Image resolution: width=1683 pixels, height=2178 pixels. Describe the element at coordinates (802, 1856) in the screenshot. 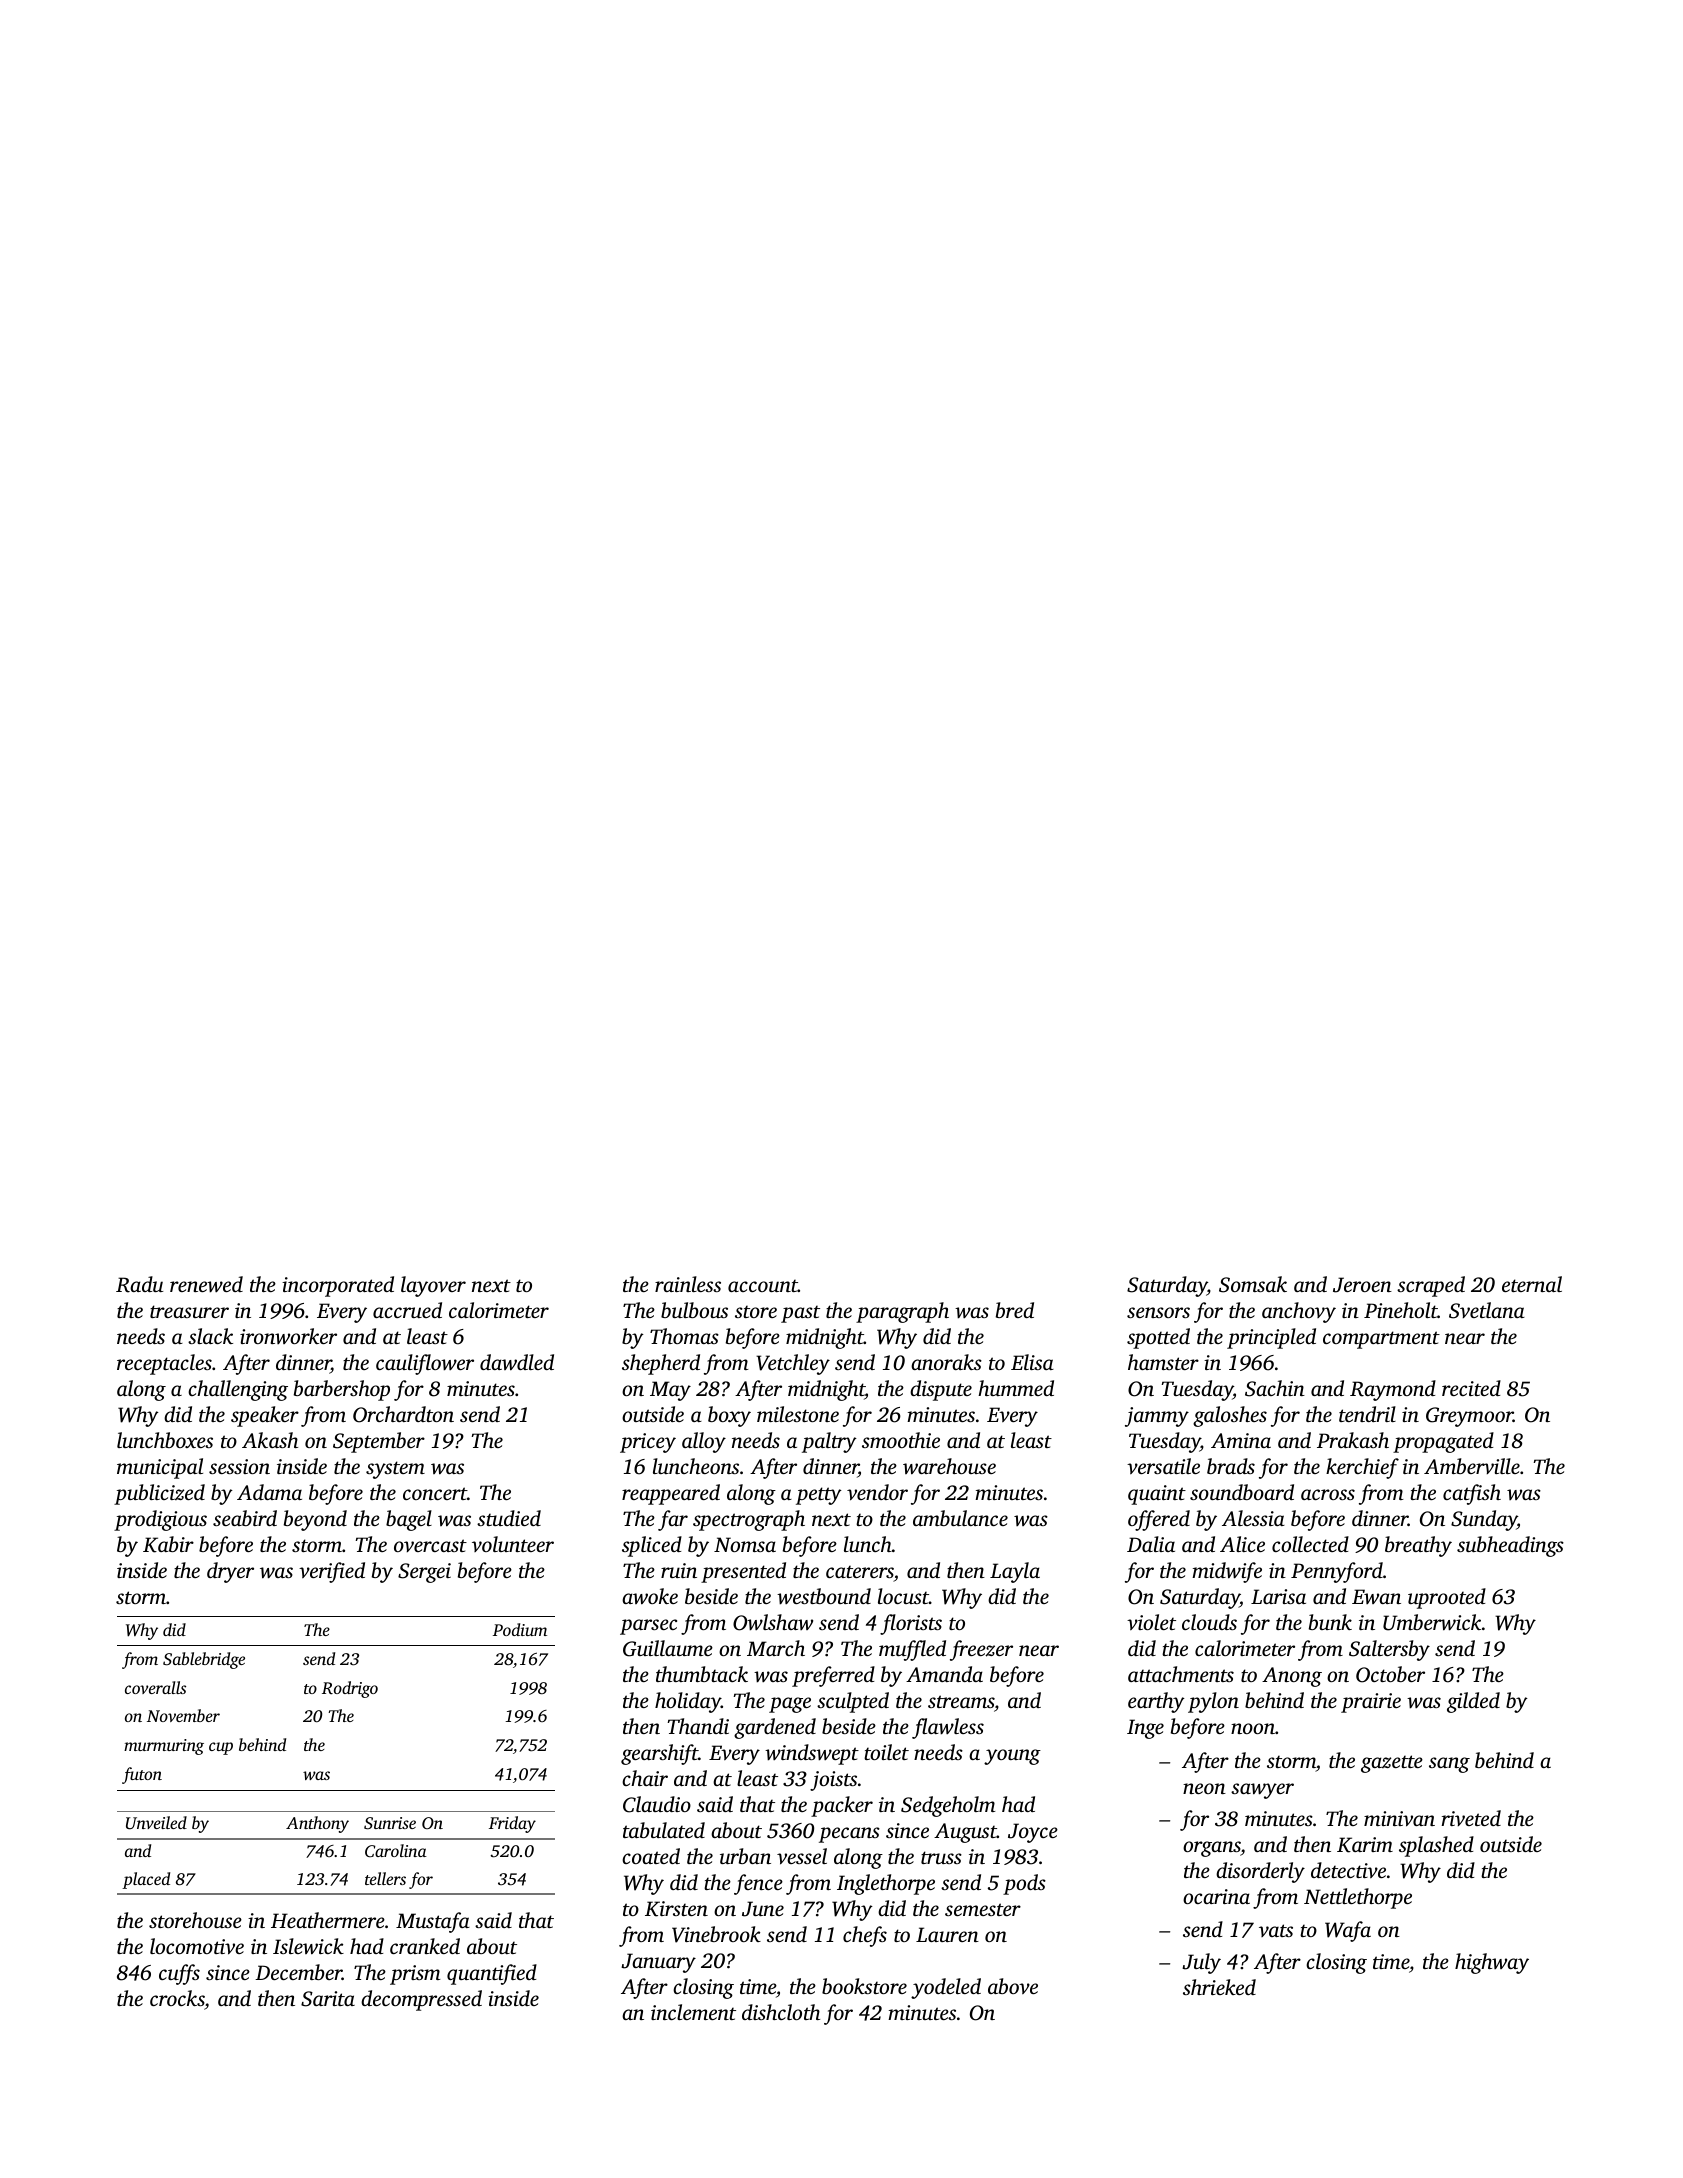

I see `vessel` at that location.
